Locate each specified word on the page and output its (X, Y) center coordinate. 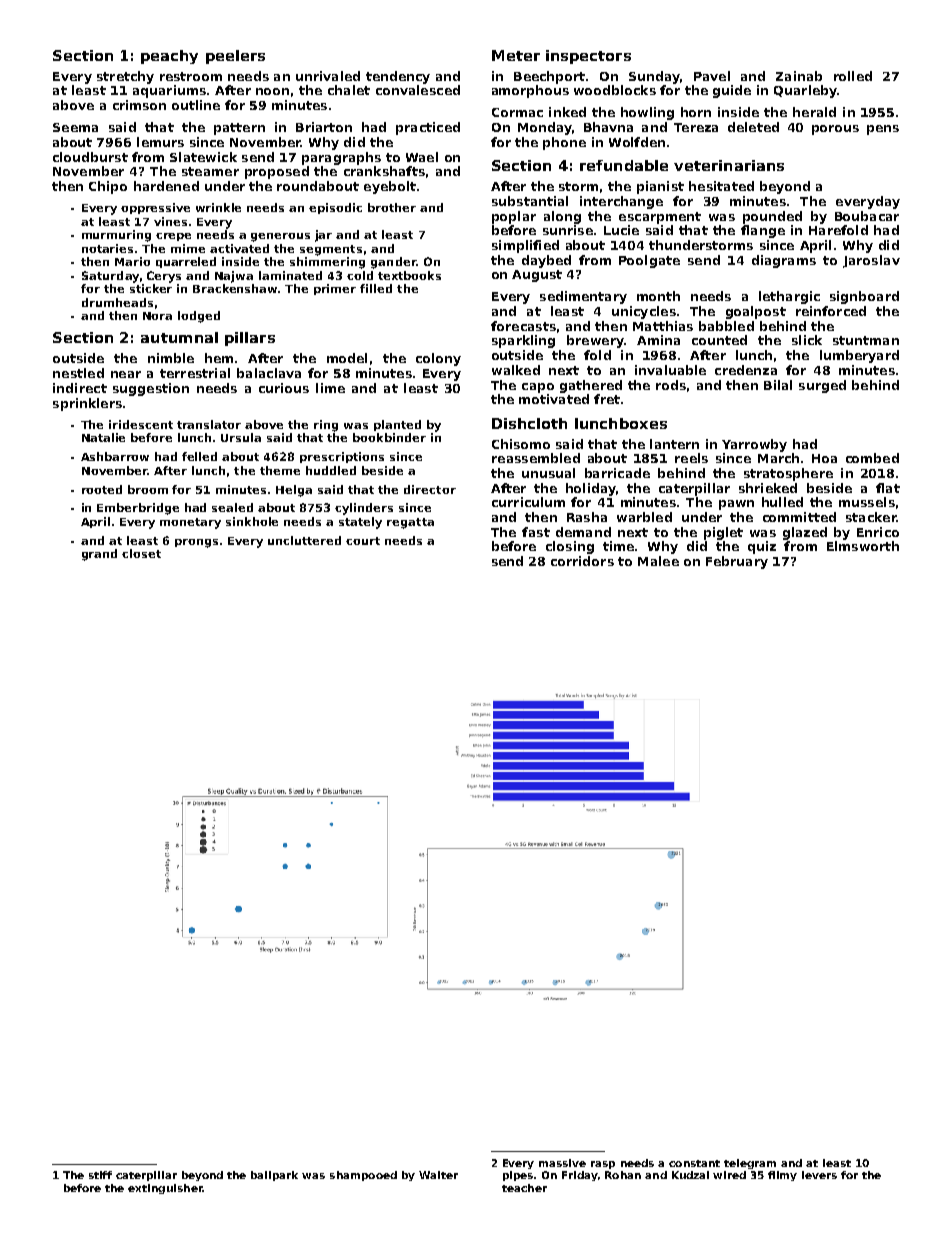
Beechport (549, 77)
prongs (196, 543)
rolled (853, 76)
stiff (100, 1175)
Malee (658, 561)
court (363, 541)
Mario (132, 261)
